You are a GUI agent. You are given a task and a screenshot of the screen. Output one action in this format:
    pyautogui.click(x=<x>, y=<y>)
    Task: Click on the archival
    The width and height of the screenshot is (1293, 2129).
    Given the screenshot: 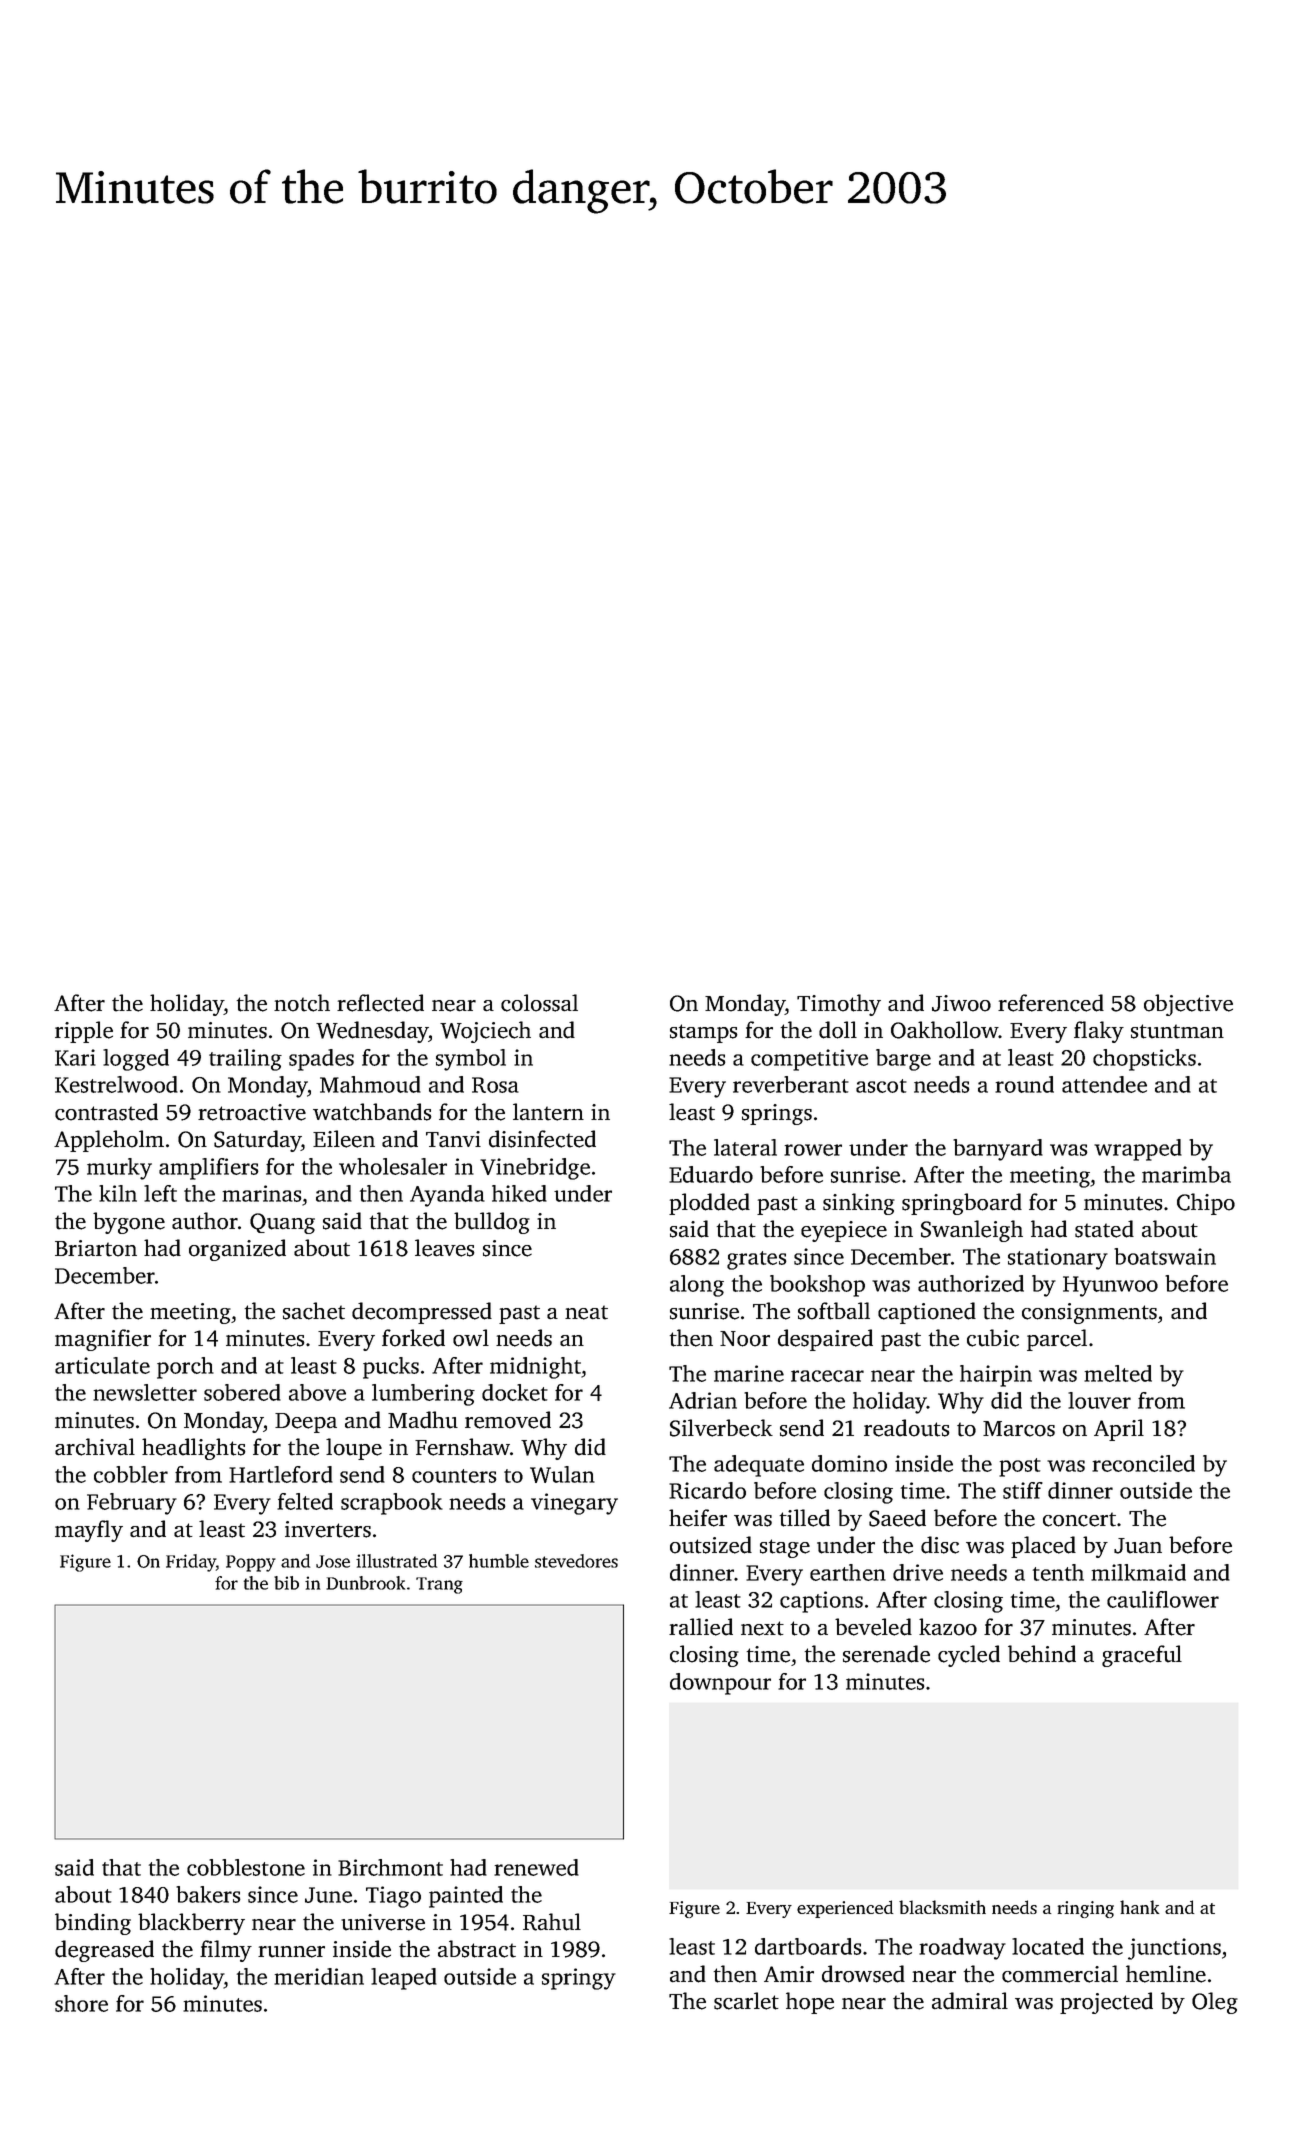 What is the action you would take?
    pyautogui.click(x=95, y=1447)
